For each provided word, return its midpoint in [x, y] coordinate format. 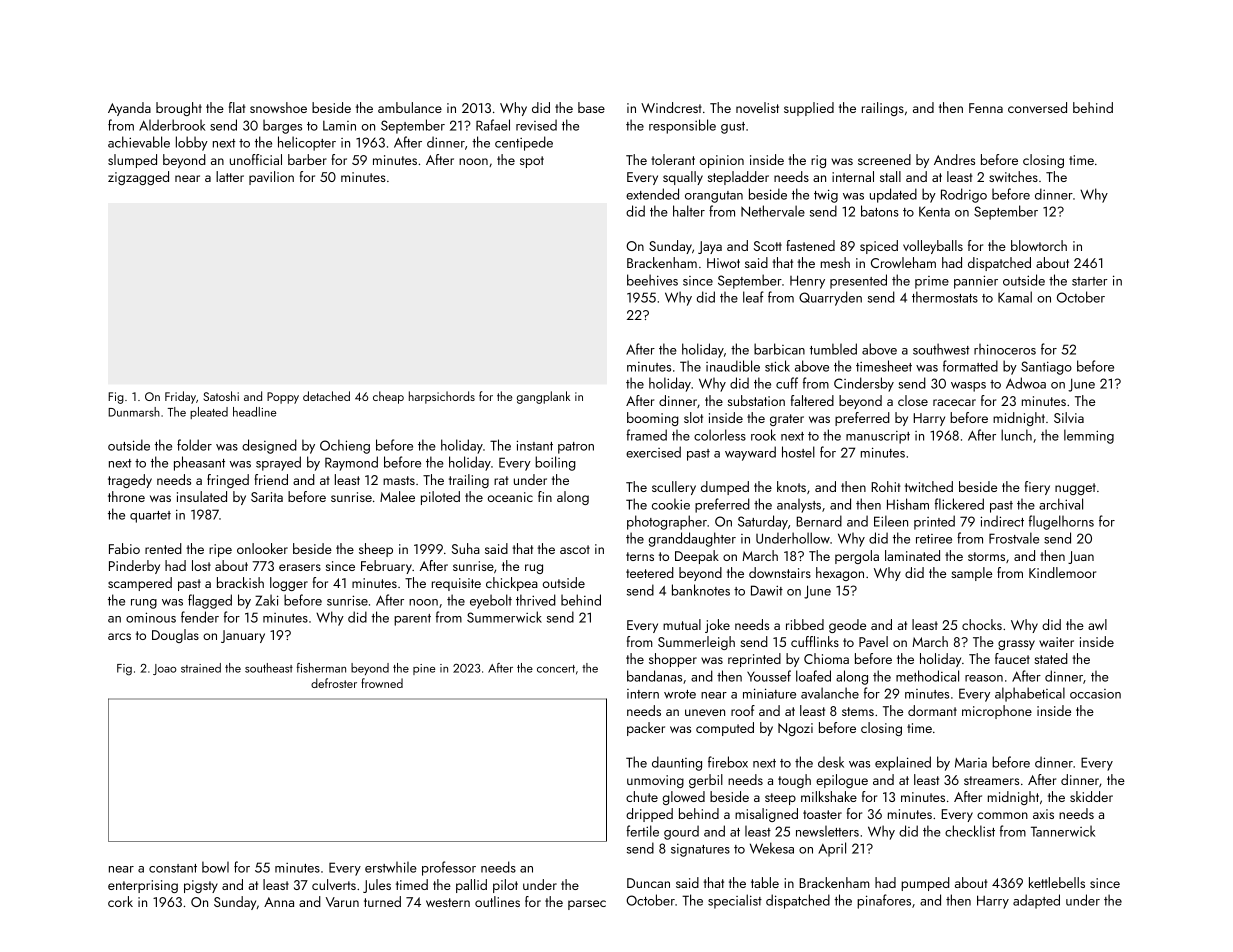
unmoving [655, 781]
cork [120, 901]
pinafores [884, 901]
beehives [652, 280]
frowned [382, 683]
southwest [941, 349]
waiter [1056, 642]
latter [230, 176]
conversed [1037, 107]
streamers [991, 780]
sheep [376, 550]
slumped [132, 161]
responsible [682, 126]
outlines [497, 901]
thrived [536, 600]
